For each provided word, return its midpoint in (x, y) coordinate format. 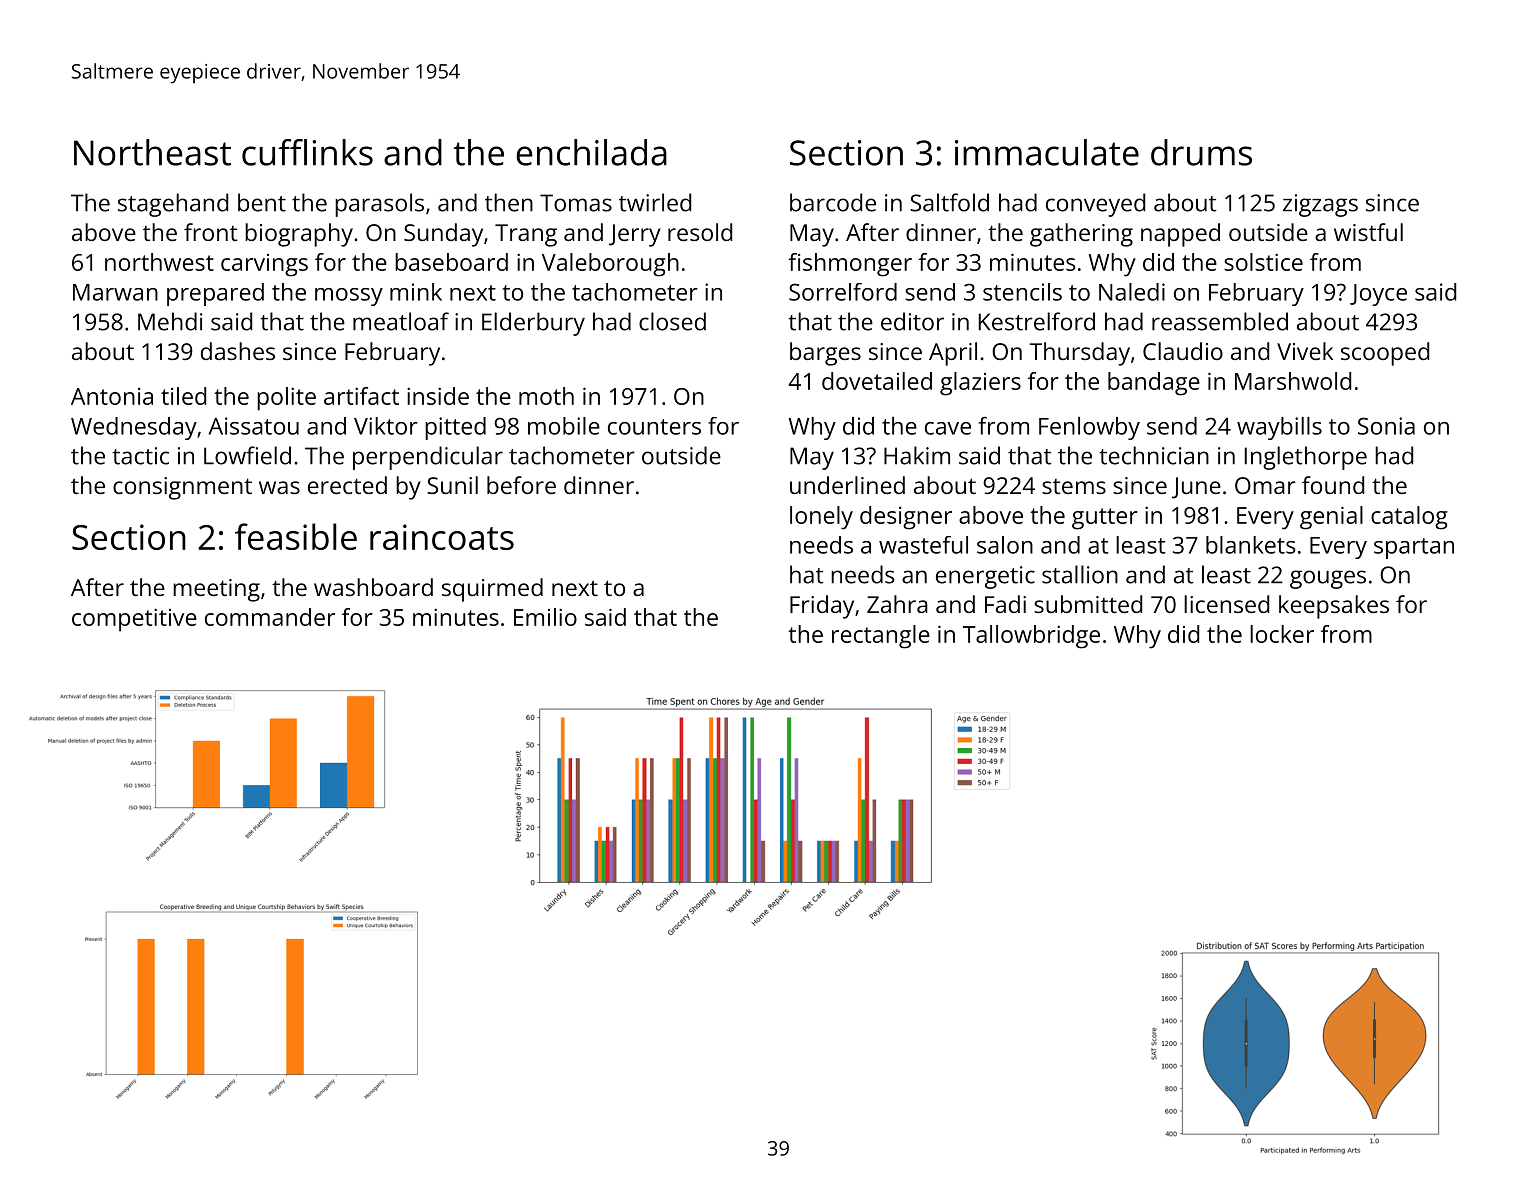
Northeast (152, 152)
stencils (1022, 292)
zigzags (1320, 205)
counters (654, 427)
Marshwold (1293, 381)
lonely (821, 518)
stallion (1080, 574)
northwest (159, 262)
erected (347, 485)
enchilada (591, 152)
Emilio (545, 617)
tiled (183, 396)
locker (1282, 634)
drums (1201, 152)
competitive (134, 620)
